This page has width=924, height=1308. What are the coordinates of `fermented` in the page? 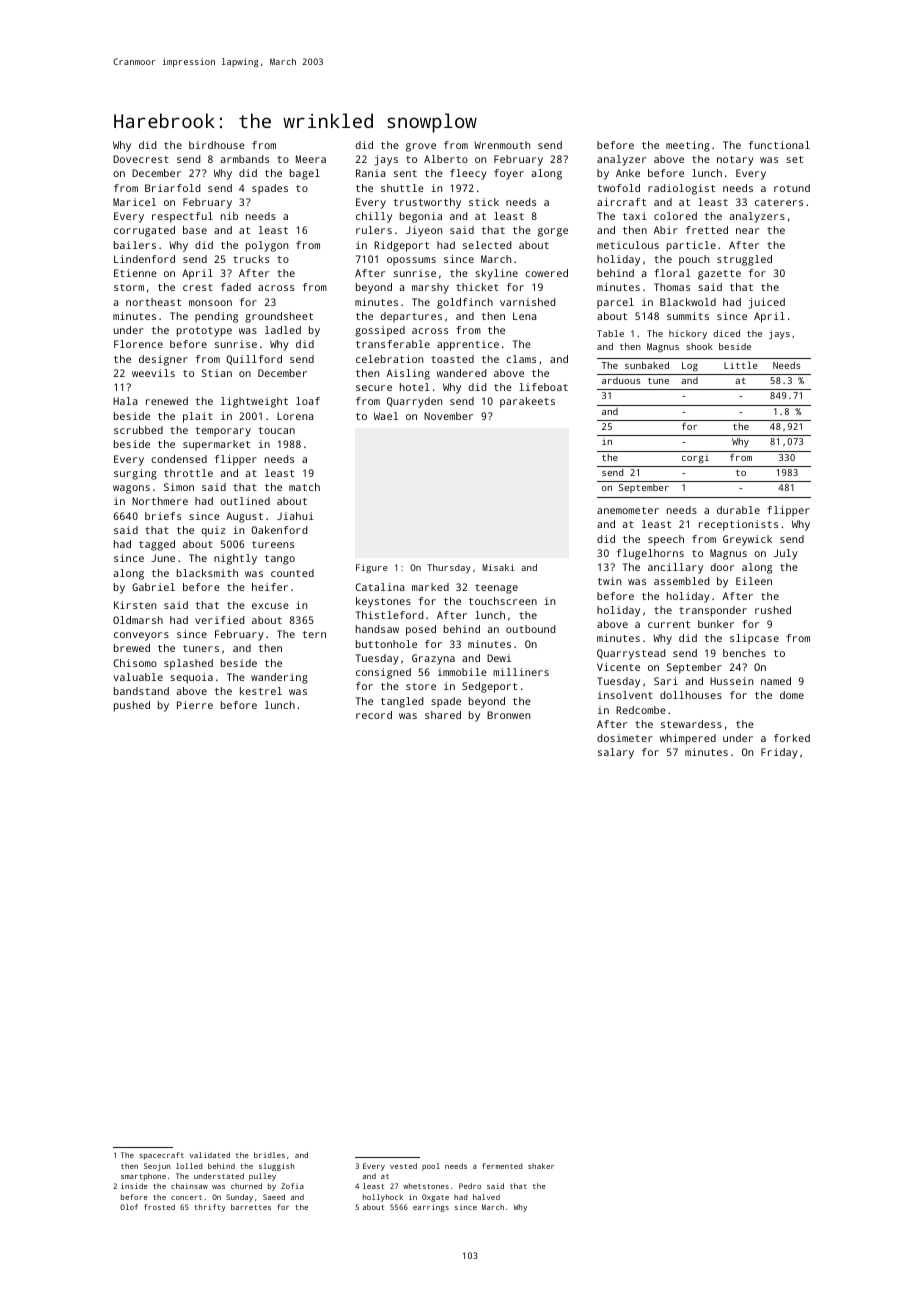 It's located at (502, 1166).
